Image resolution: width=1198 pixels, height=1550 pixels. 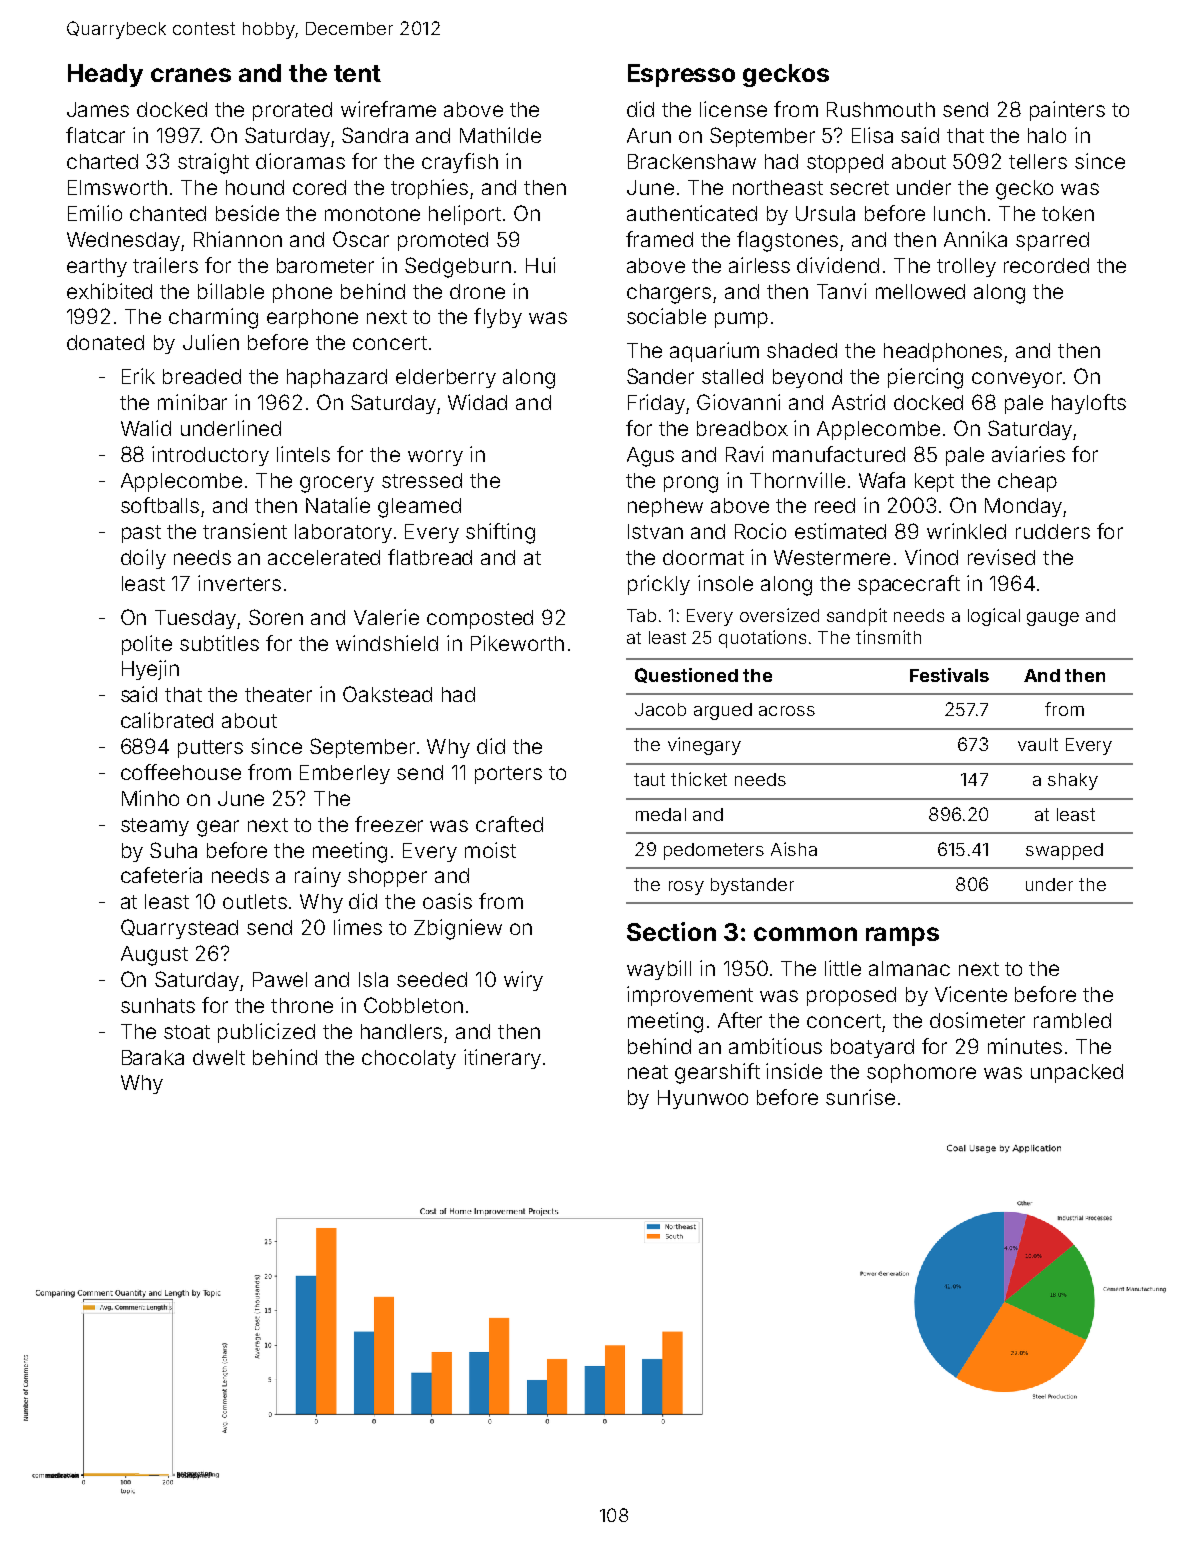 What do you see at coordinates (843, 968) in the screenshot?
I see `little` at bounding box center [843, 968].
